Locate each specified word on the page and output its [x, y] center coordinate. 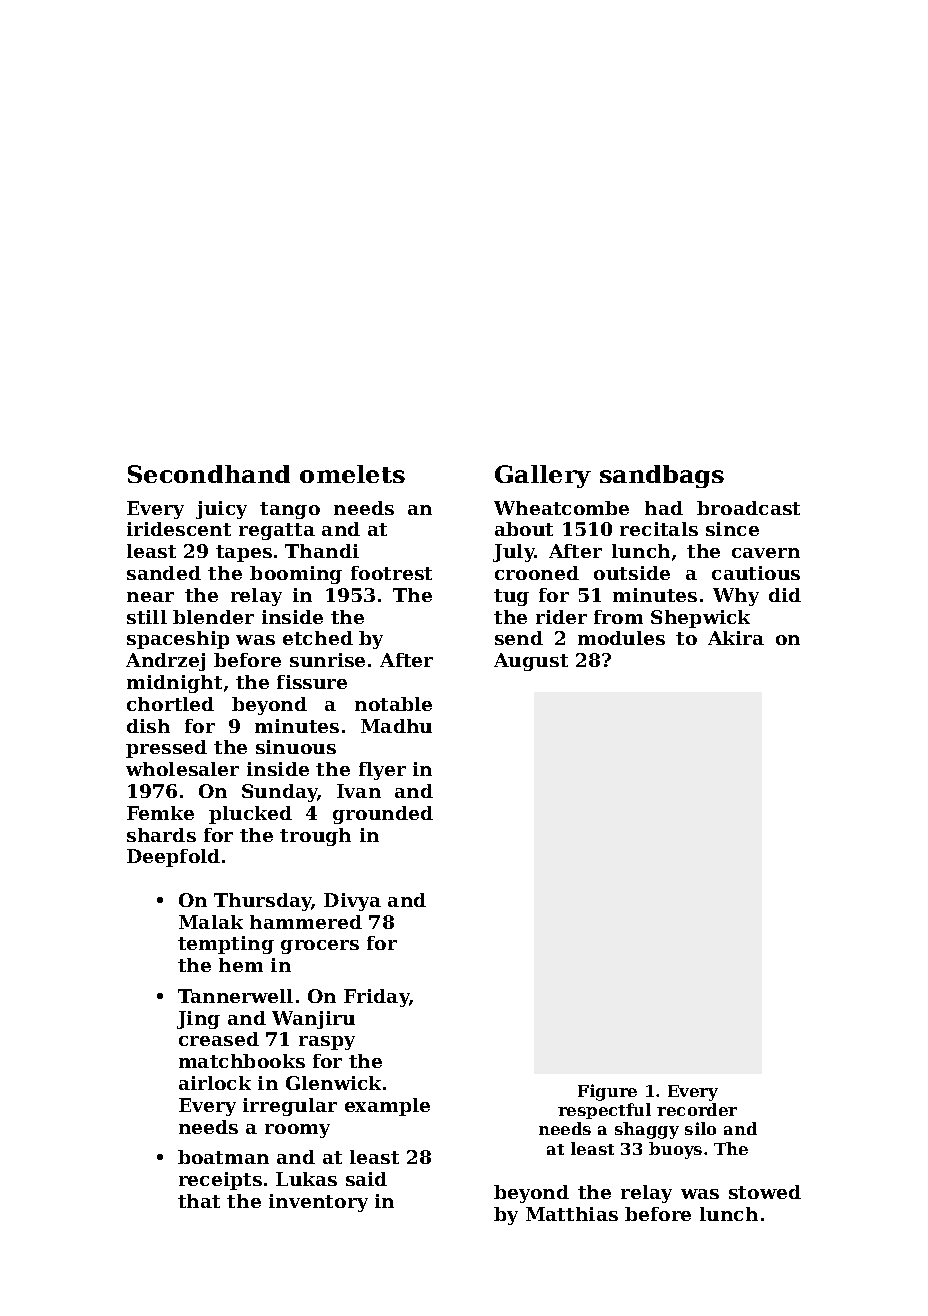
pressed [166, 749]
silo [700, 1128]
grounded [383, 815]
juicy [221, 510]
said [366, 1179]
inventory [318, 1203]
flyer [382, 771]
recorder [697, 1109]
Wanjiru [313, 1020]
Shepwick [700, 619]
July [514, 553]
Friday [376, 998]
